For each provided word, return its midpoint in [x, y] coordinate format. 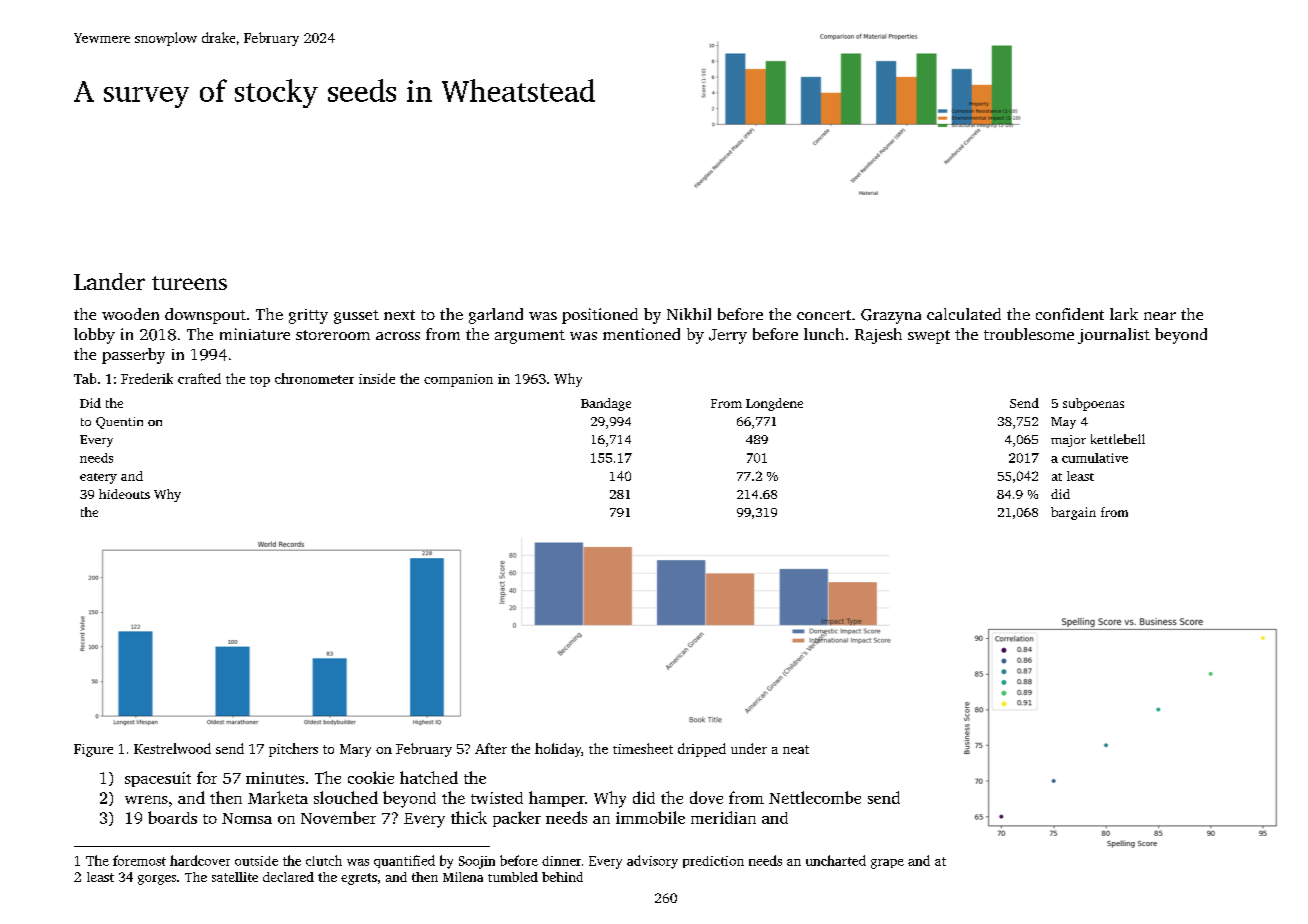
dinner [561, 861]
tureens [189, 283]
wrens [146, 799]
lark [1124, 314]
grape [887, 864]
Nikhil [689, 314]
